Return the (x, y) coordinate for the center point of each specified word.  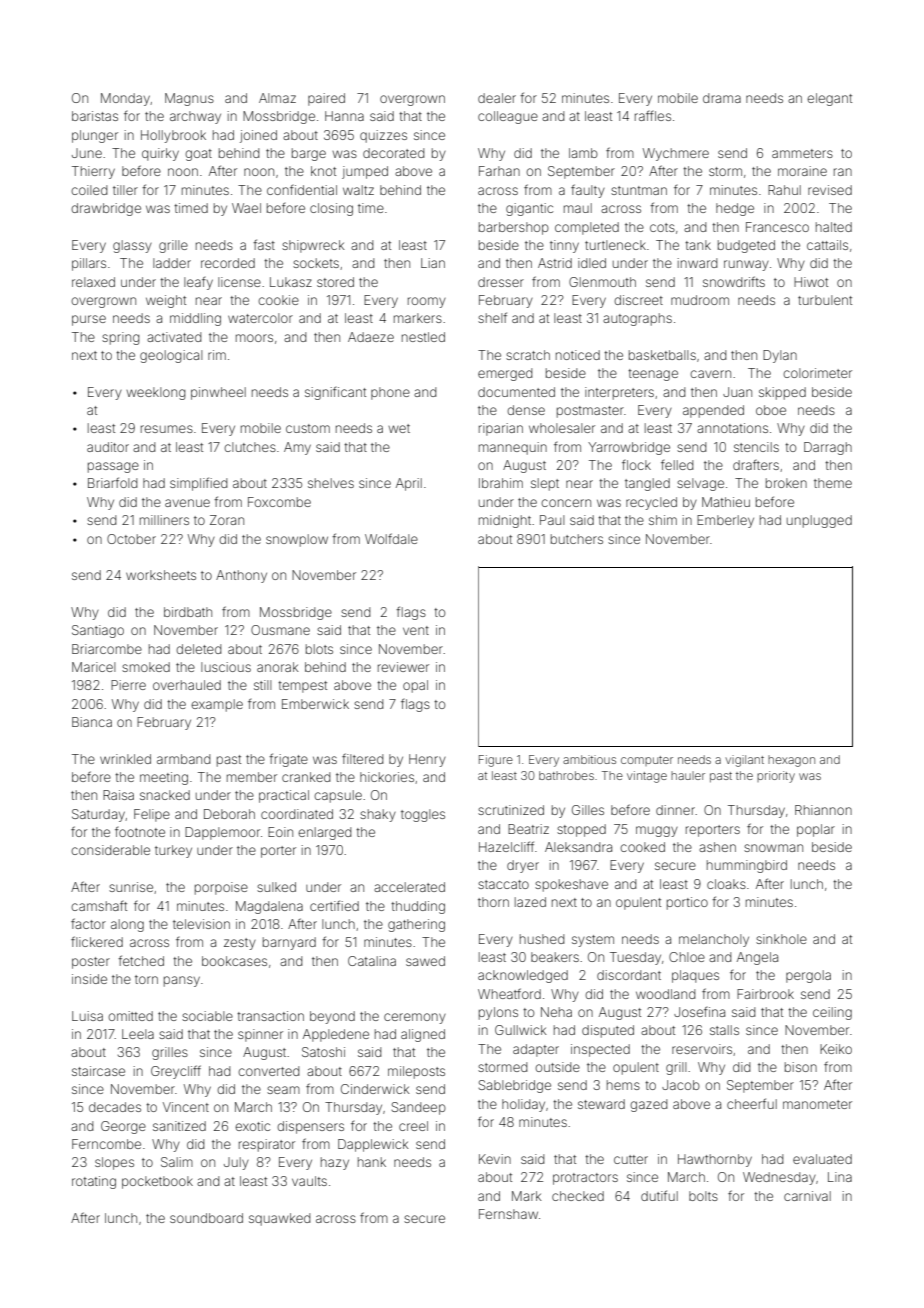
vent (416, 630)
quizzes (383, 136)
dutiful (659, 1195)
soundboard (206, 1218)
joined (258, 136)
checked (578, 1196)
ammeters (802, 153)
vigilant (744, 761)
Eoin (280, 832)
